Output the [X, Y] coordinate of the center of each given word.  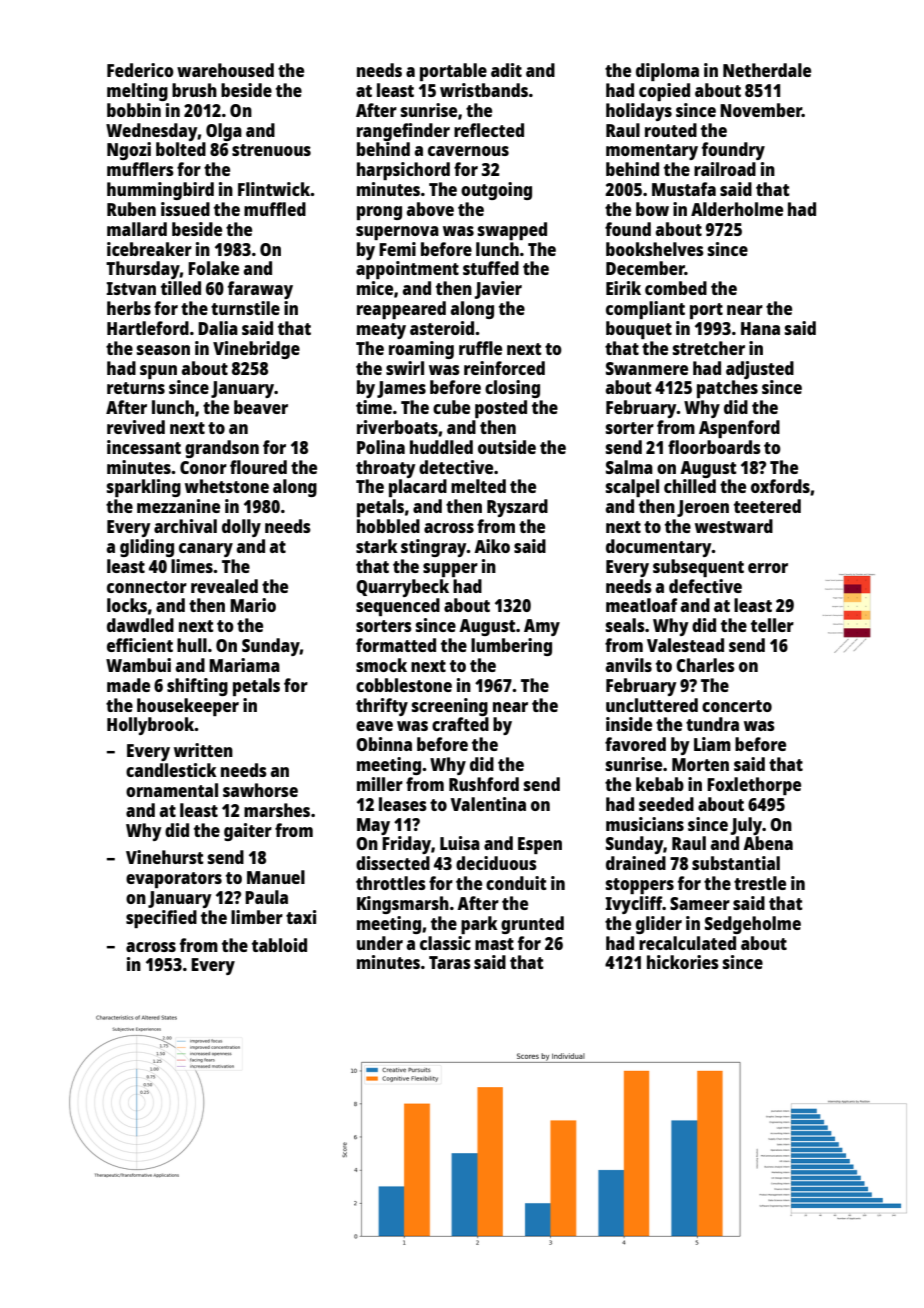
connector [147, 587]
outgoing [496, 191]
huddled [441, 447]
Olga [224, 132]
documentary [659, 548]
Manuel [276, 877]
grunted [532, 925]
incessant [144, 447]
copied [664, 92]
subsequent [698, 568]
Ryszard [517, 508]
